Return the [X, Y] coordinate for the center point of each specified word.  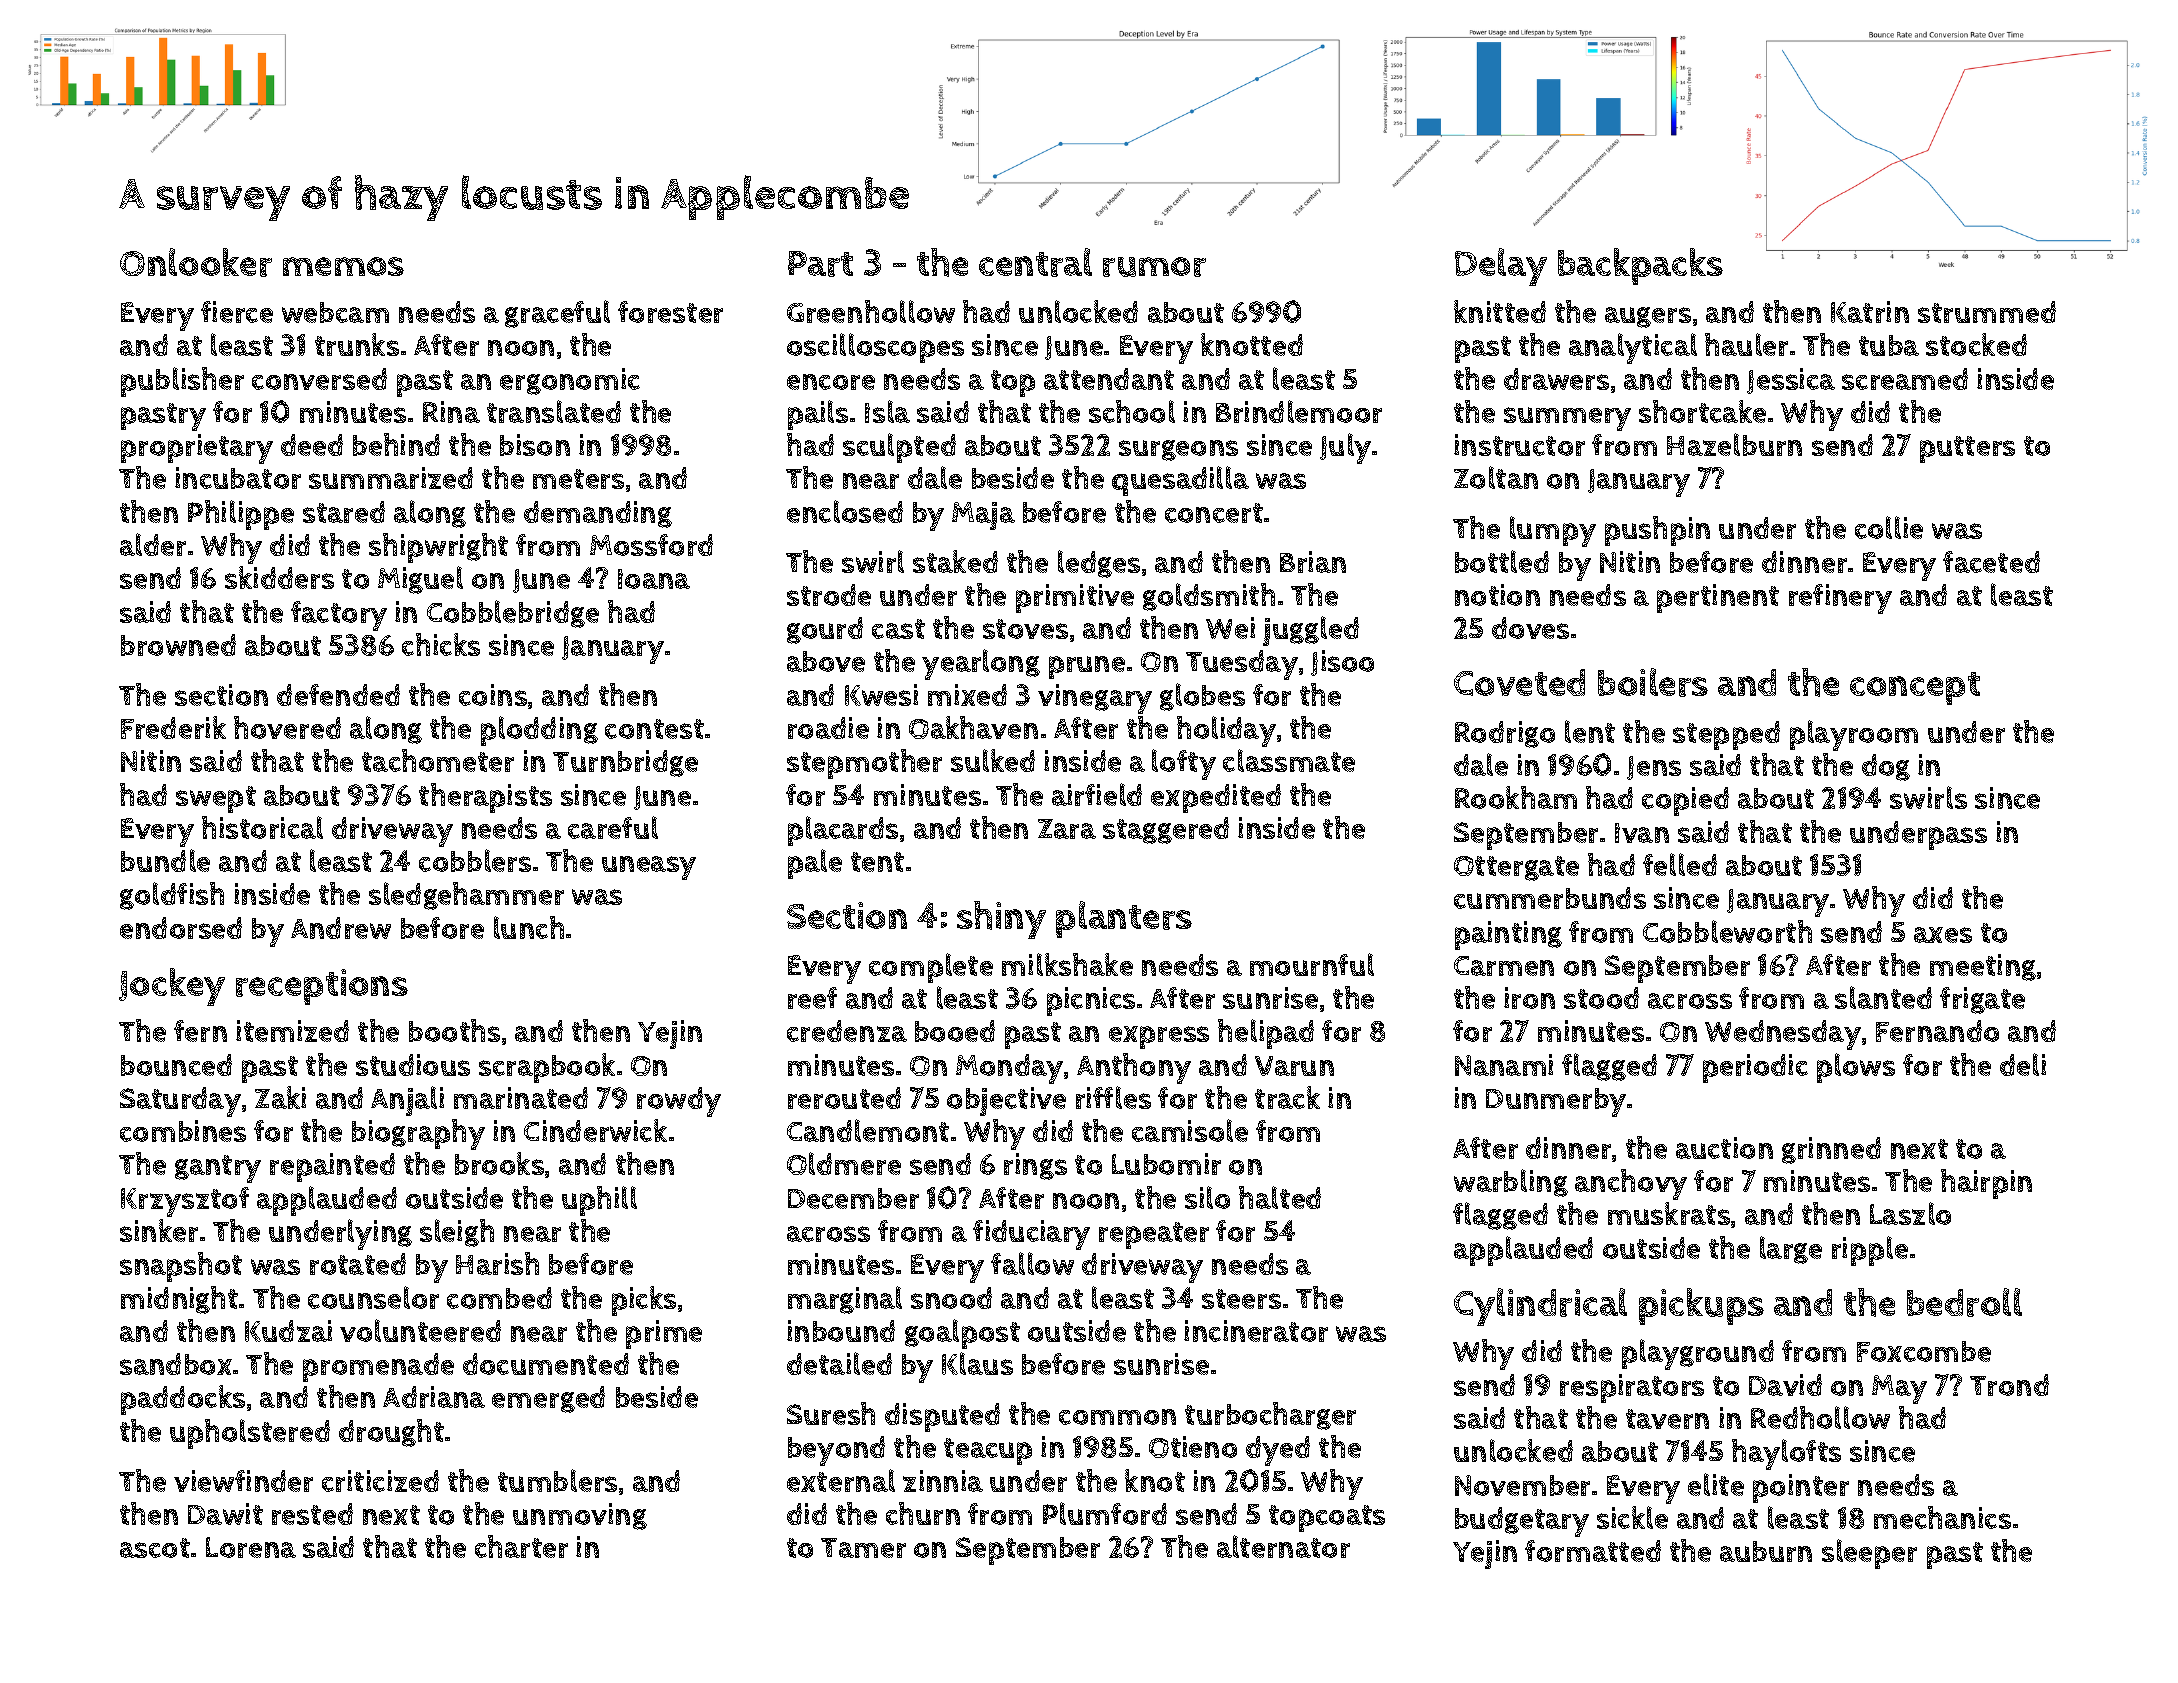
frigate [1982, 1000]
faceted [1991, 562]
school [1132, 411]
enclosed [845, 511]
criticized [380, 1481]
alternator [1283, 1546]
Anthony [1134, 1068]
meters [578, 479]
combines [183, 1131]
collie [1889, 527]
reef [812, 998]
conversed [319, 379]
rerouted [844, 1098]
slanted [1883, 997]
